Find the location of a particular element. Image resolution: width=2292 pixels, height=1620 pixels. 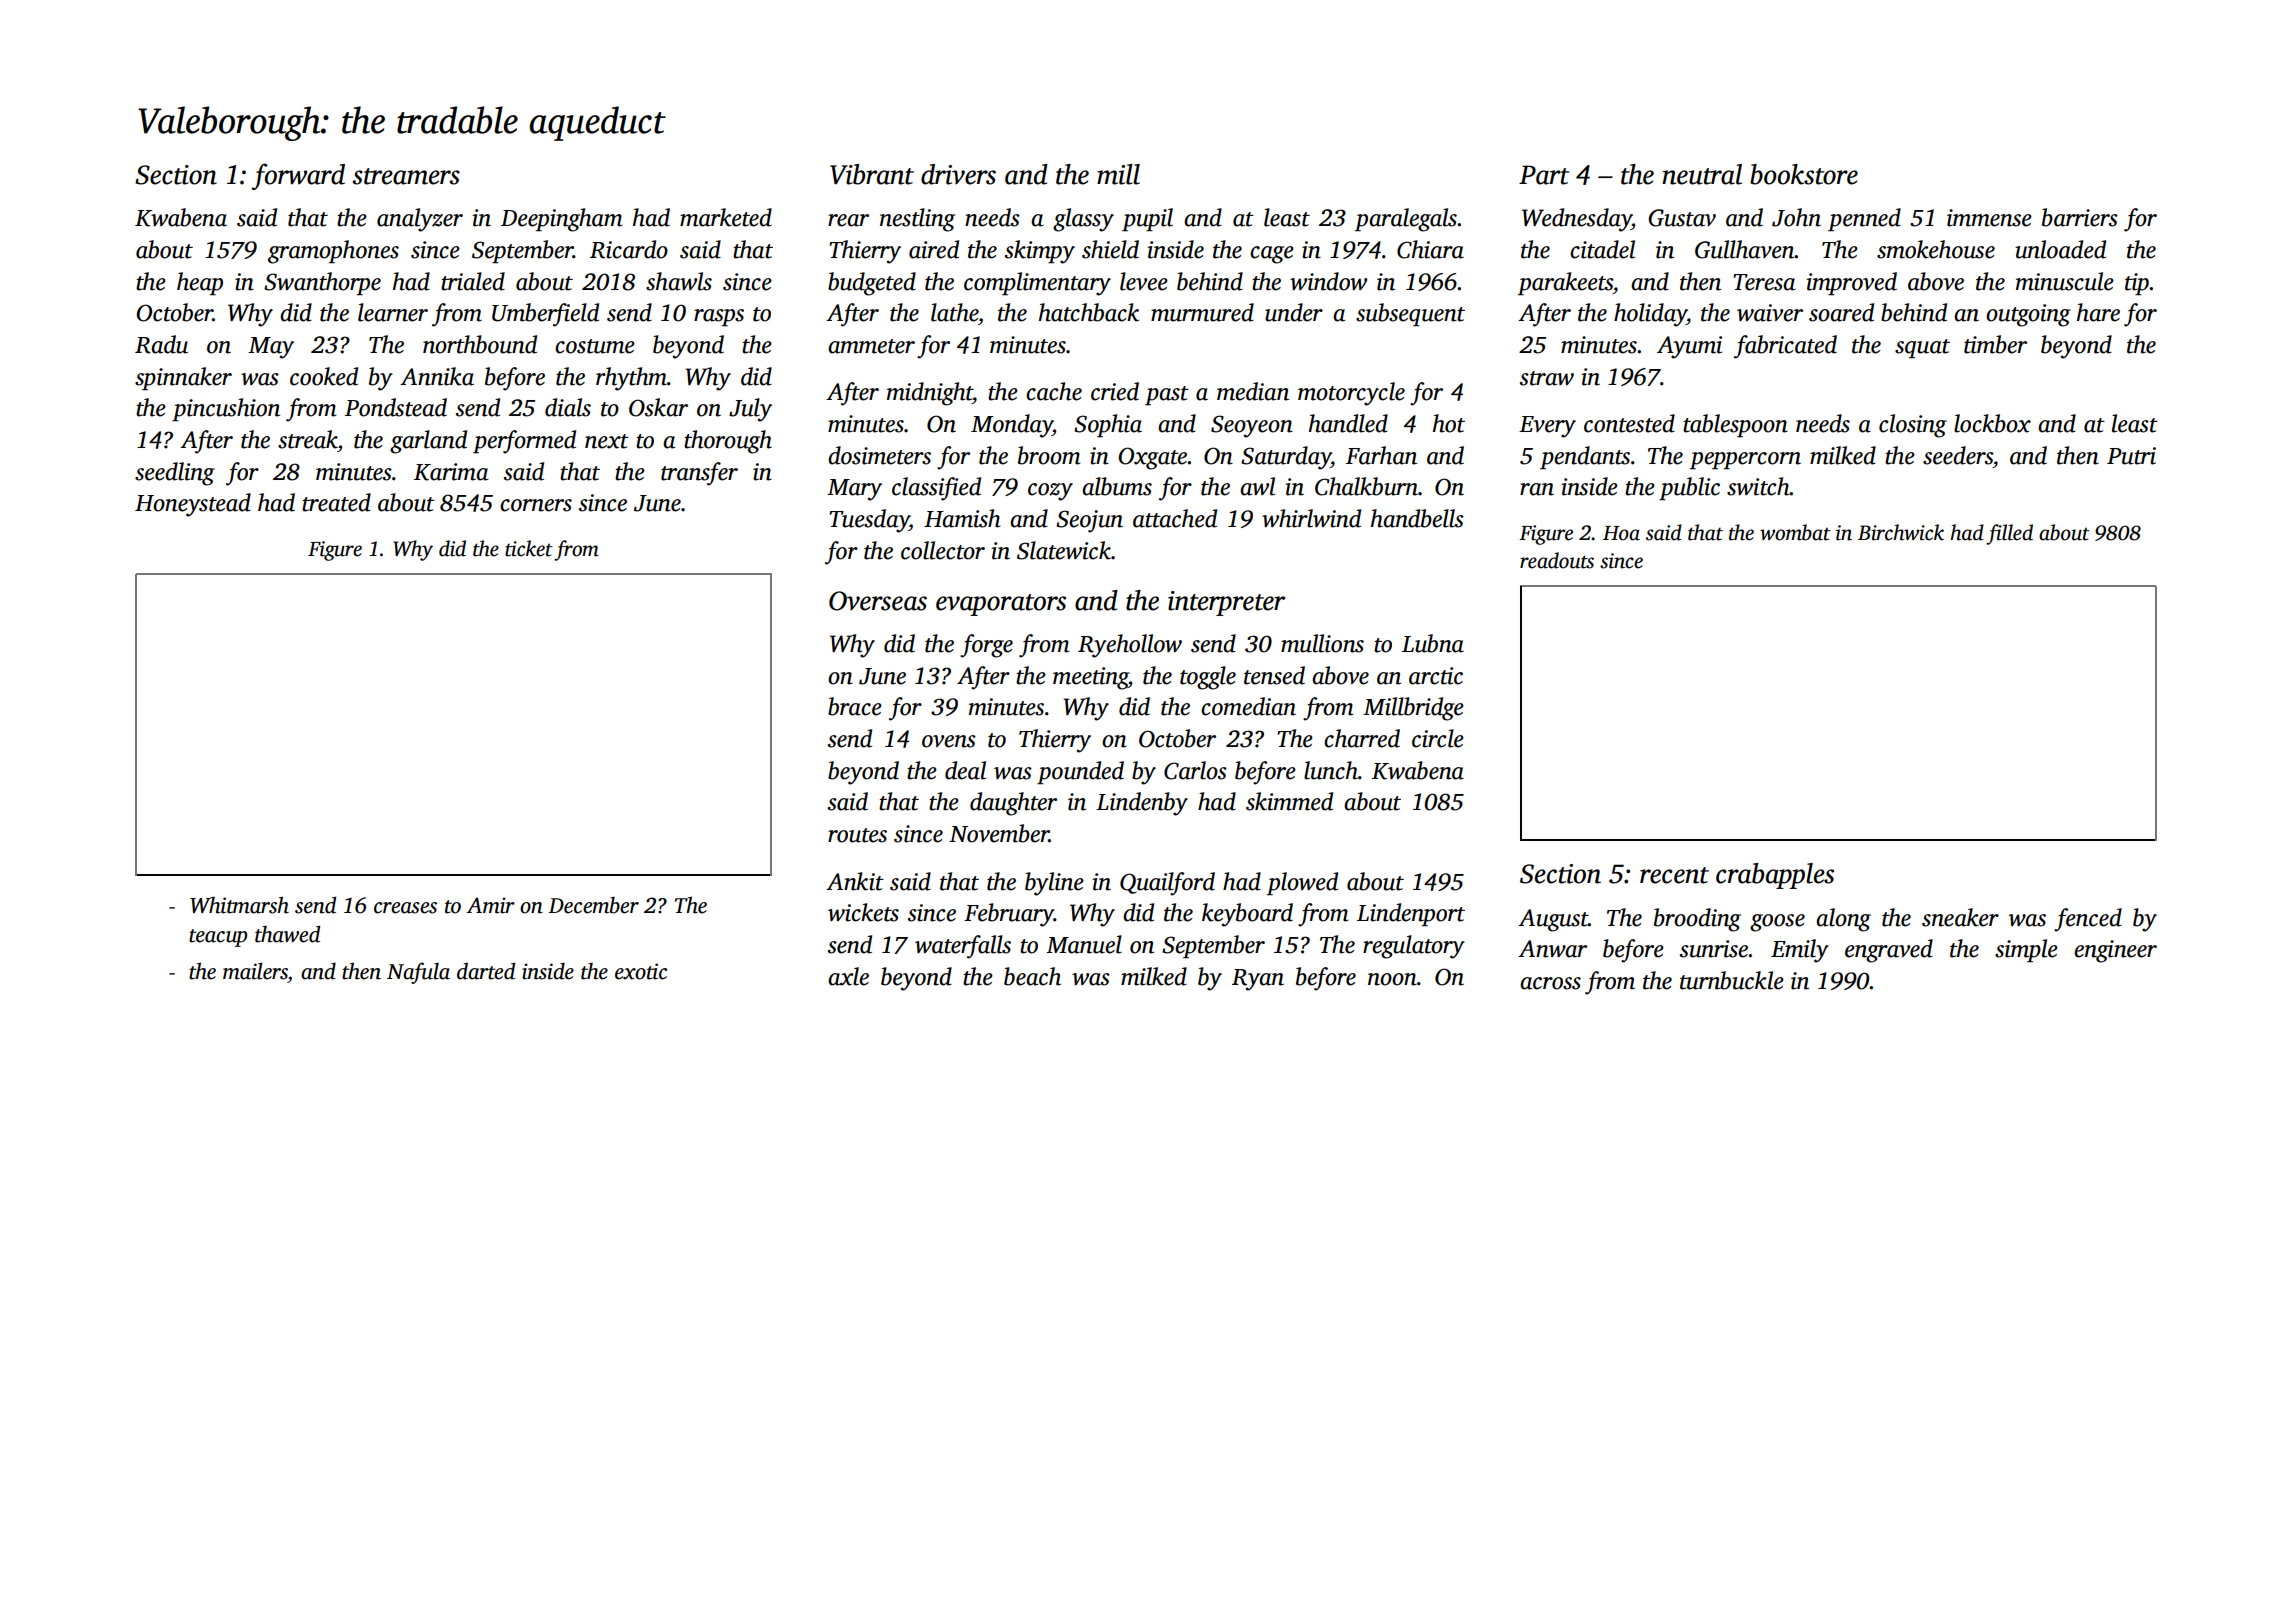

filled is located at coordinates (2009, 534).
